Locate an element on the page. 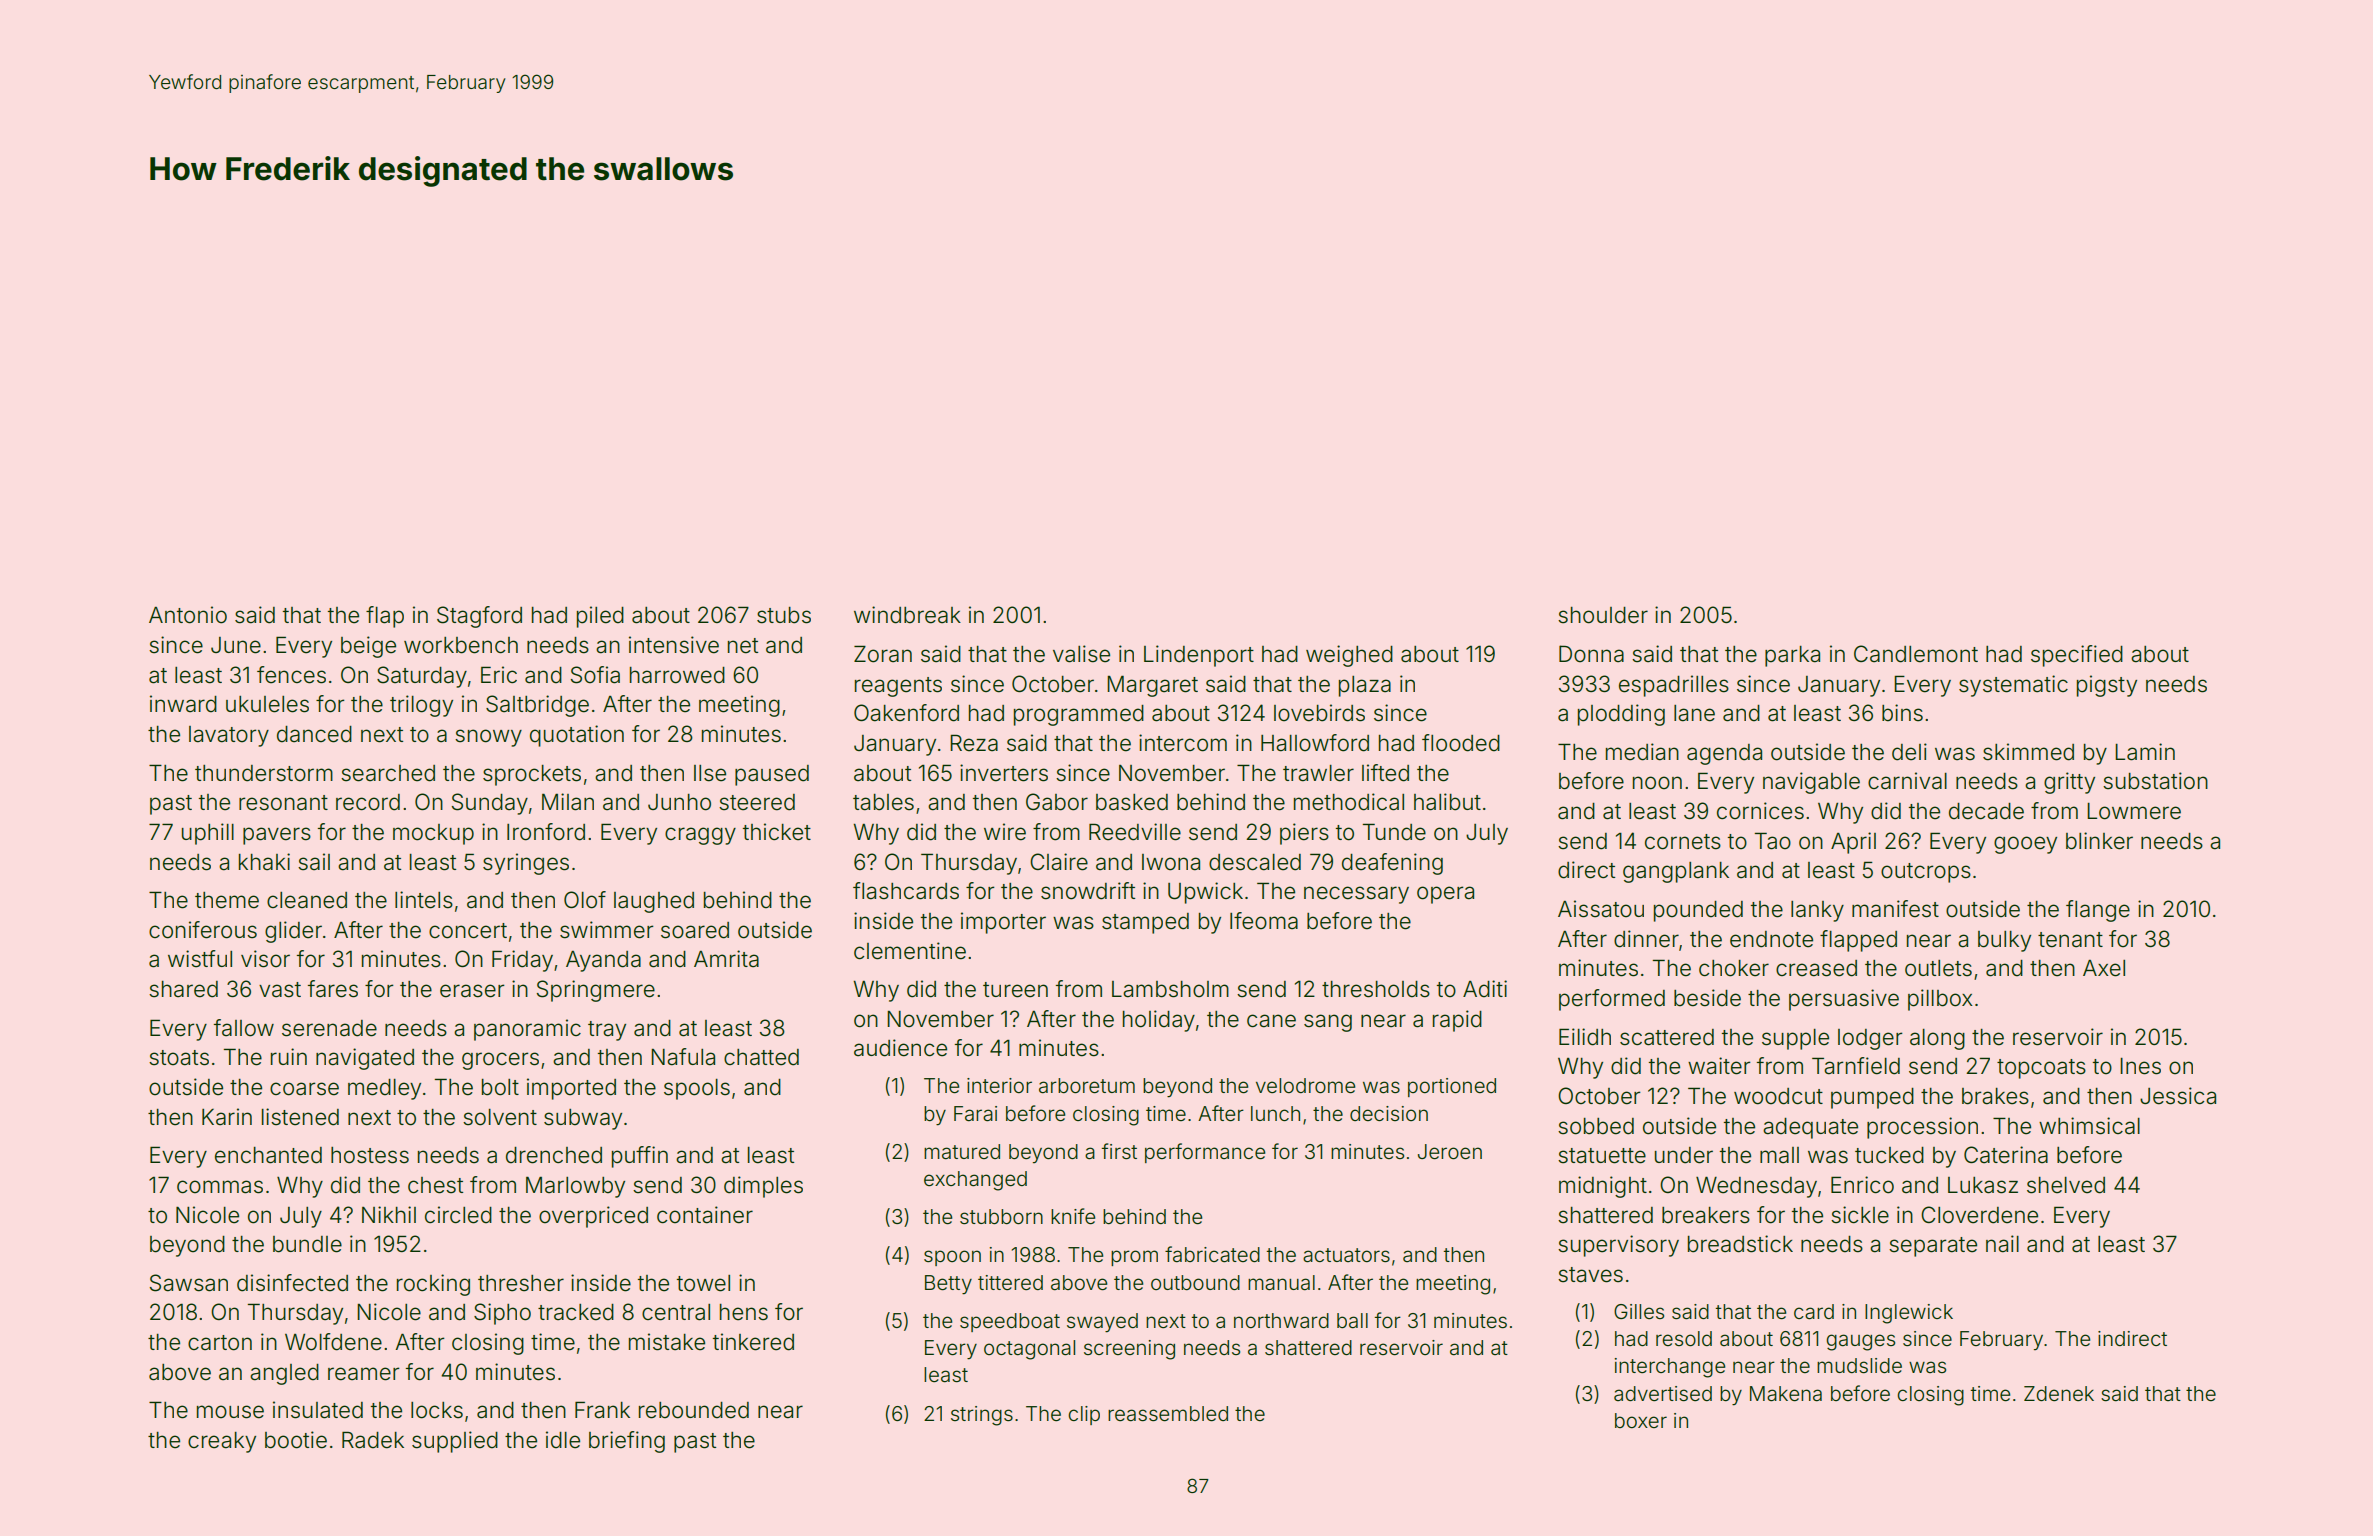 This page has width=2373, height=1536. mouse is located at coordinates (230, 1412).
